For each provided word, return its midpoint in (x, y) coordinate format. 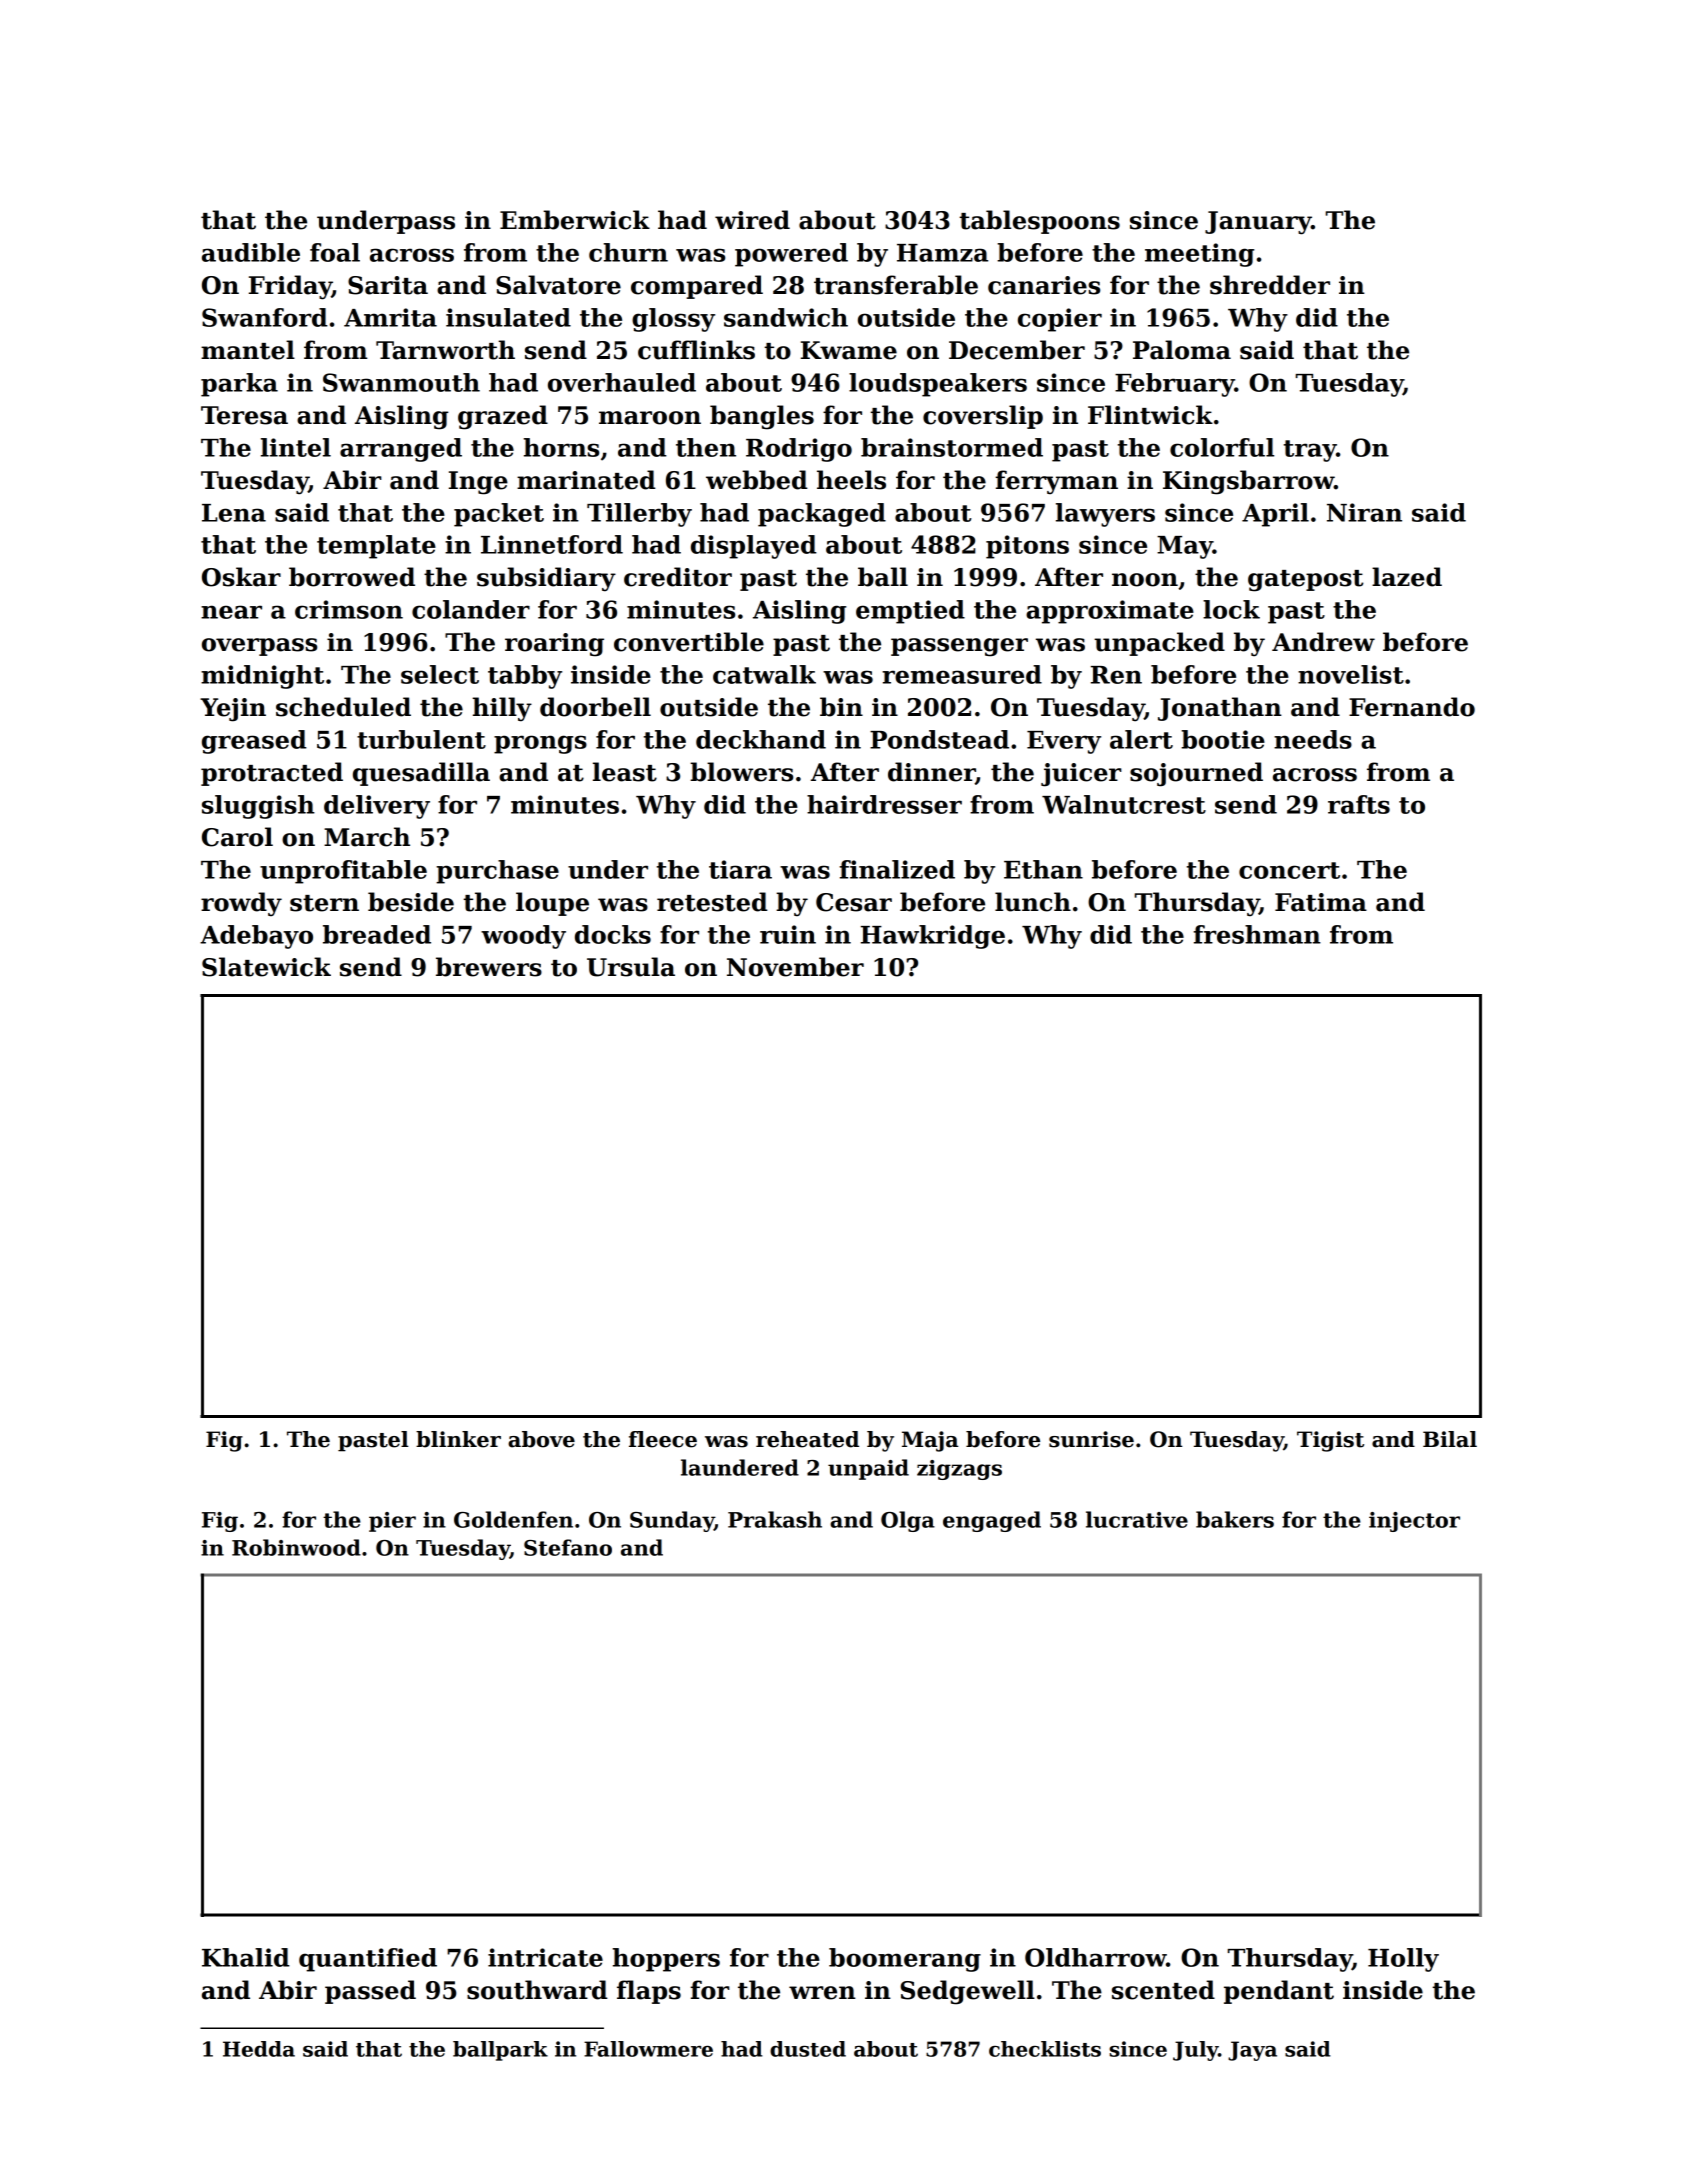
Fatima (1321, 902)
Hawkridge (933, 937)
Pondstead (939, 739)
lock (1231, 609)
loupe (552, 904)
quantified (368, 1960)
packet (499, 515)
